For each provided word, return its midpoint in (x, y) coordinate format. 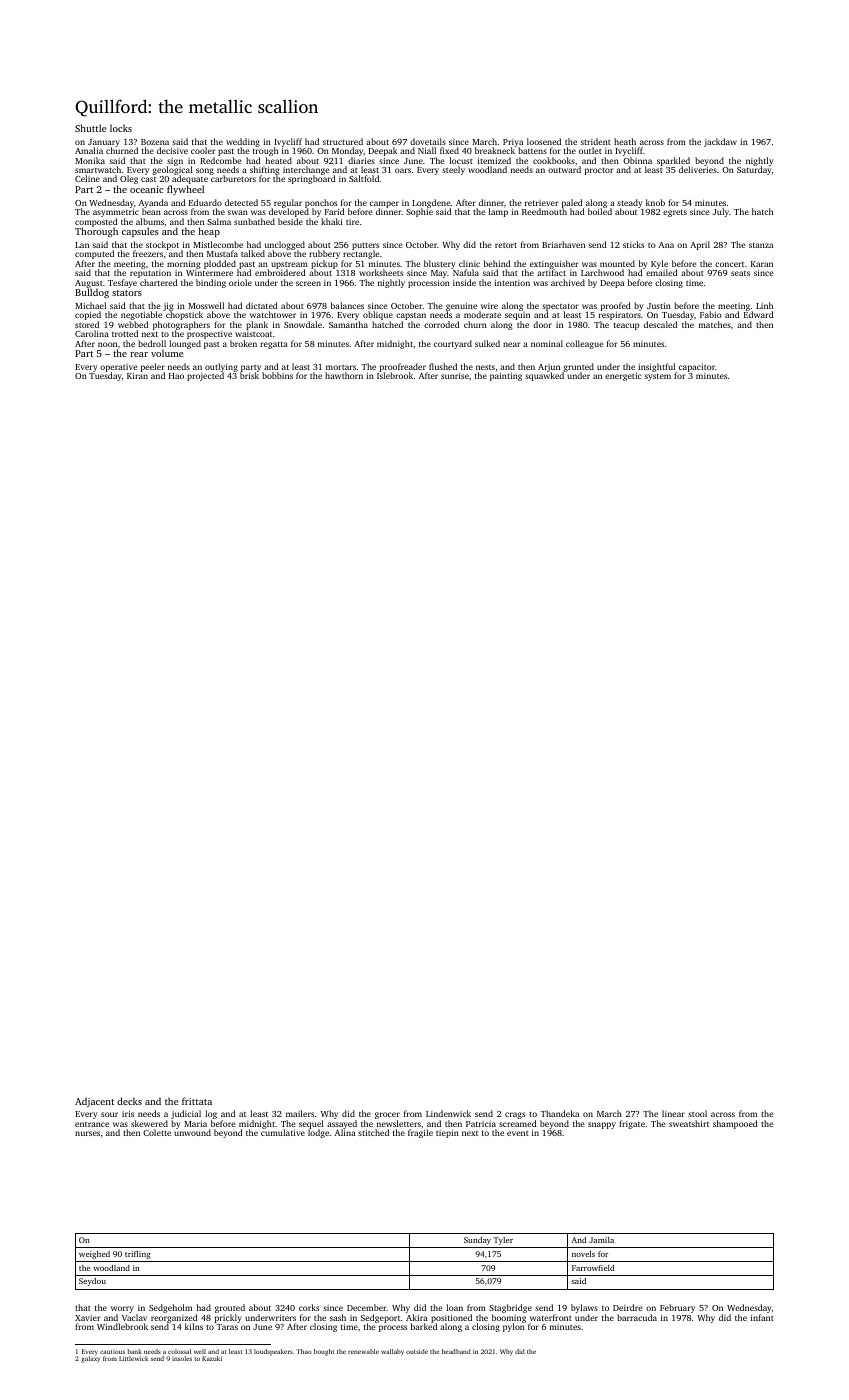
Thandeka (559, 1113)
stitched (373, 1132)
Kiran (137, 376)
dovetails (428, 141)
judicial (186, 1114)
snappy (602, 1125)
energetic (623, 376)
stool (697, 1113)
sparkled (673, 161)
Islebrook (395, 376)
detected (241, 202)
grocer (387, 1115)
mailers (300, 1113)
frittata (197, 1101)
